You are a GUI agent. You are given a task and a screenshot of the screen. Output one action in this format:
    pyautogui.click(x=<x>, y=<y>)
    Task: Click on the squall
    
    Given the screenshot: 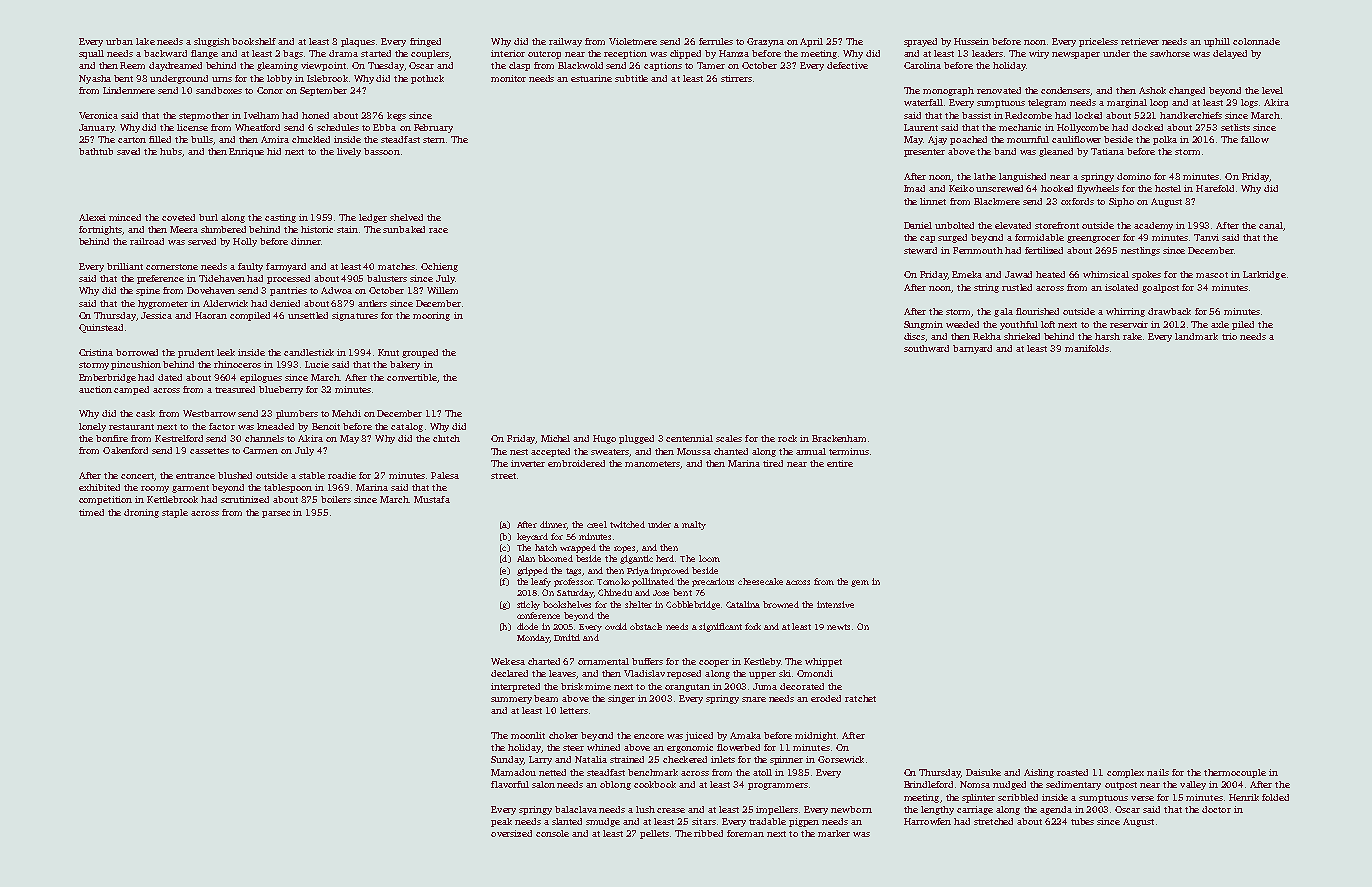 What is the action you would take?
    pyautogui.click(x=91, y=54)
